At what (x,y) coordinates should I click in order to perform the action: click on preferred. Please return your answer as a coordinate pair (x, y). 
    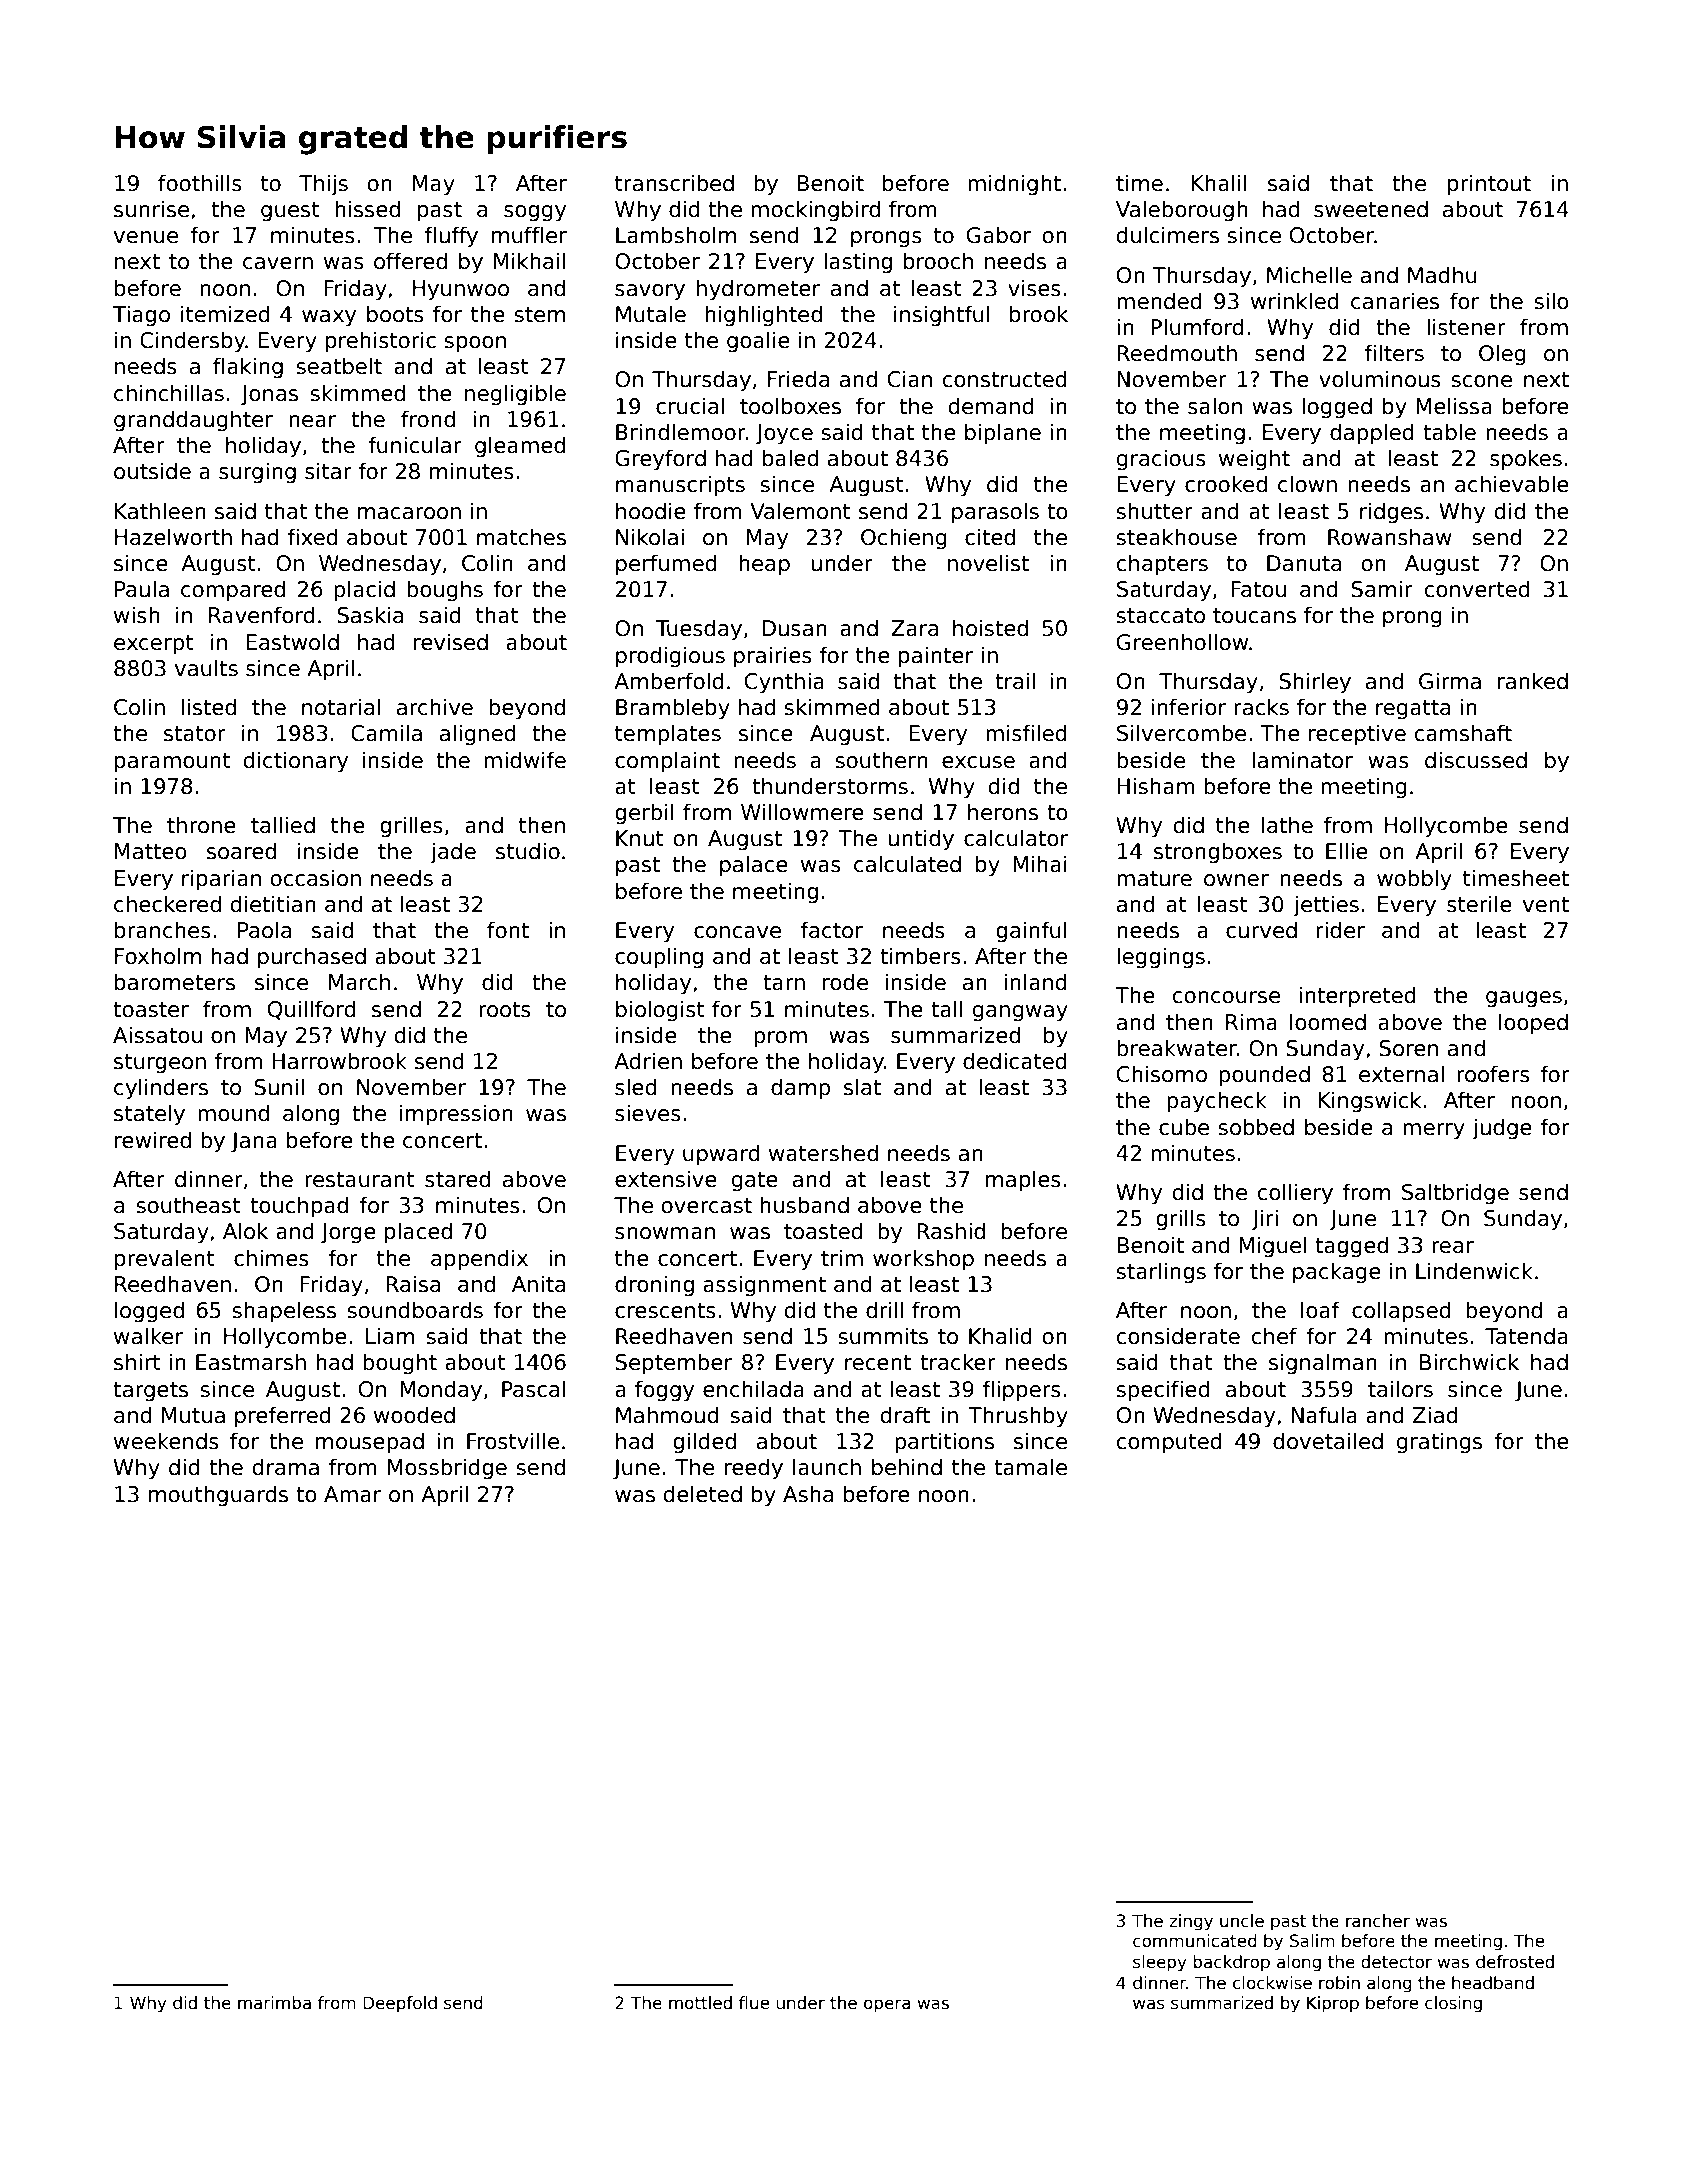
    Looking at the image, I should click on (283, 1417).
